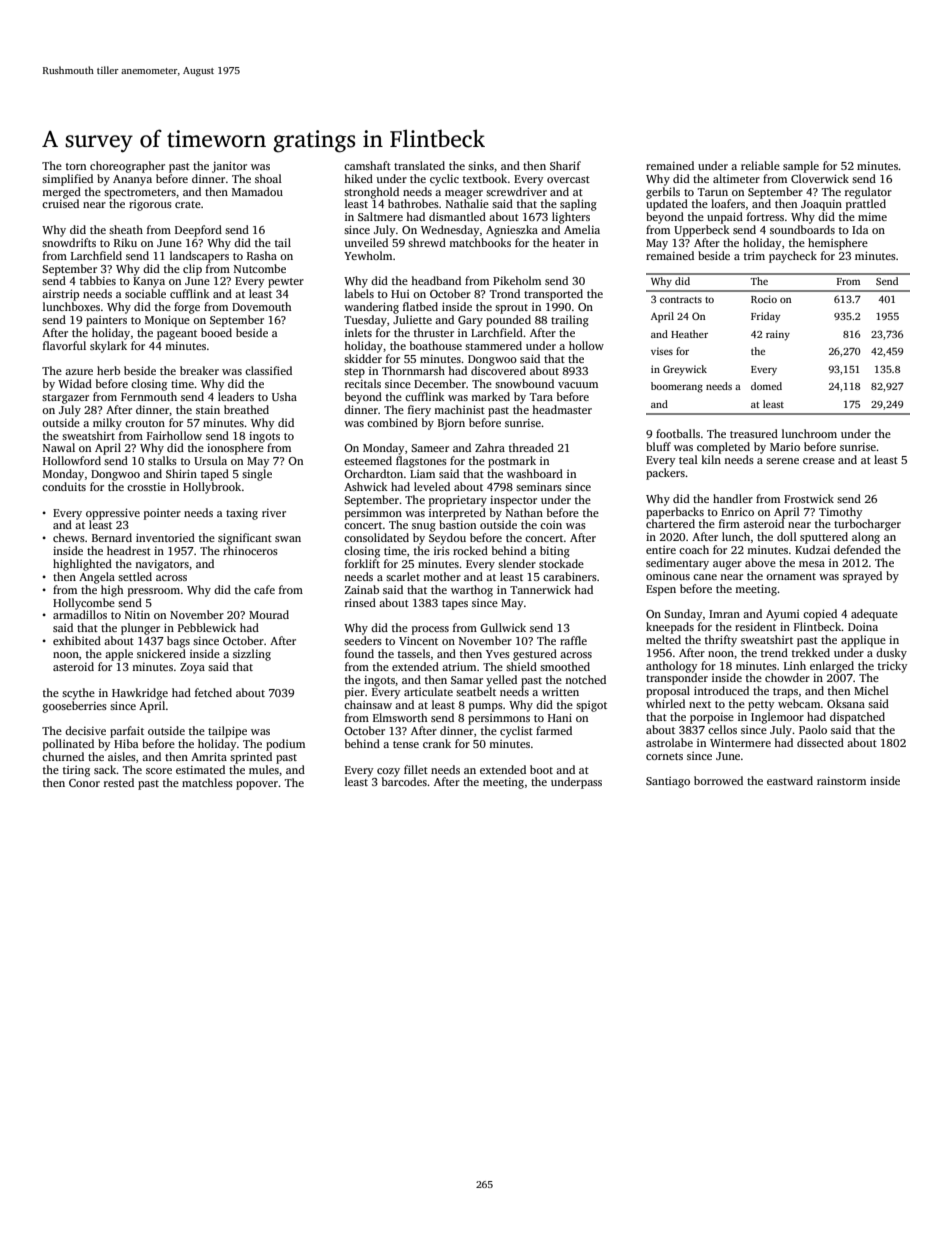  I want to click on bluff, so click(658, 446).
